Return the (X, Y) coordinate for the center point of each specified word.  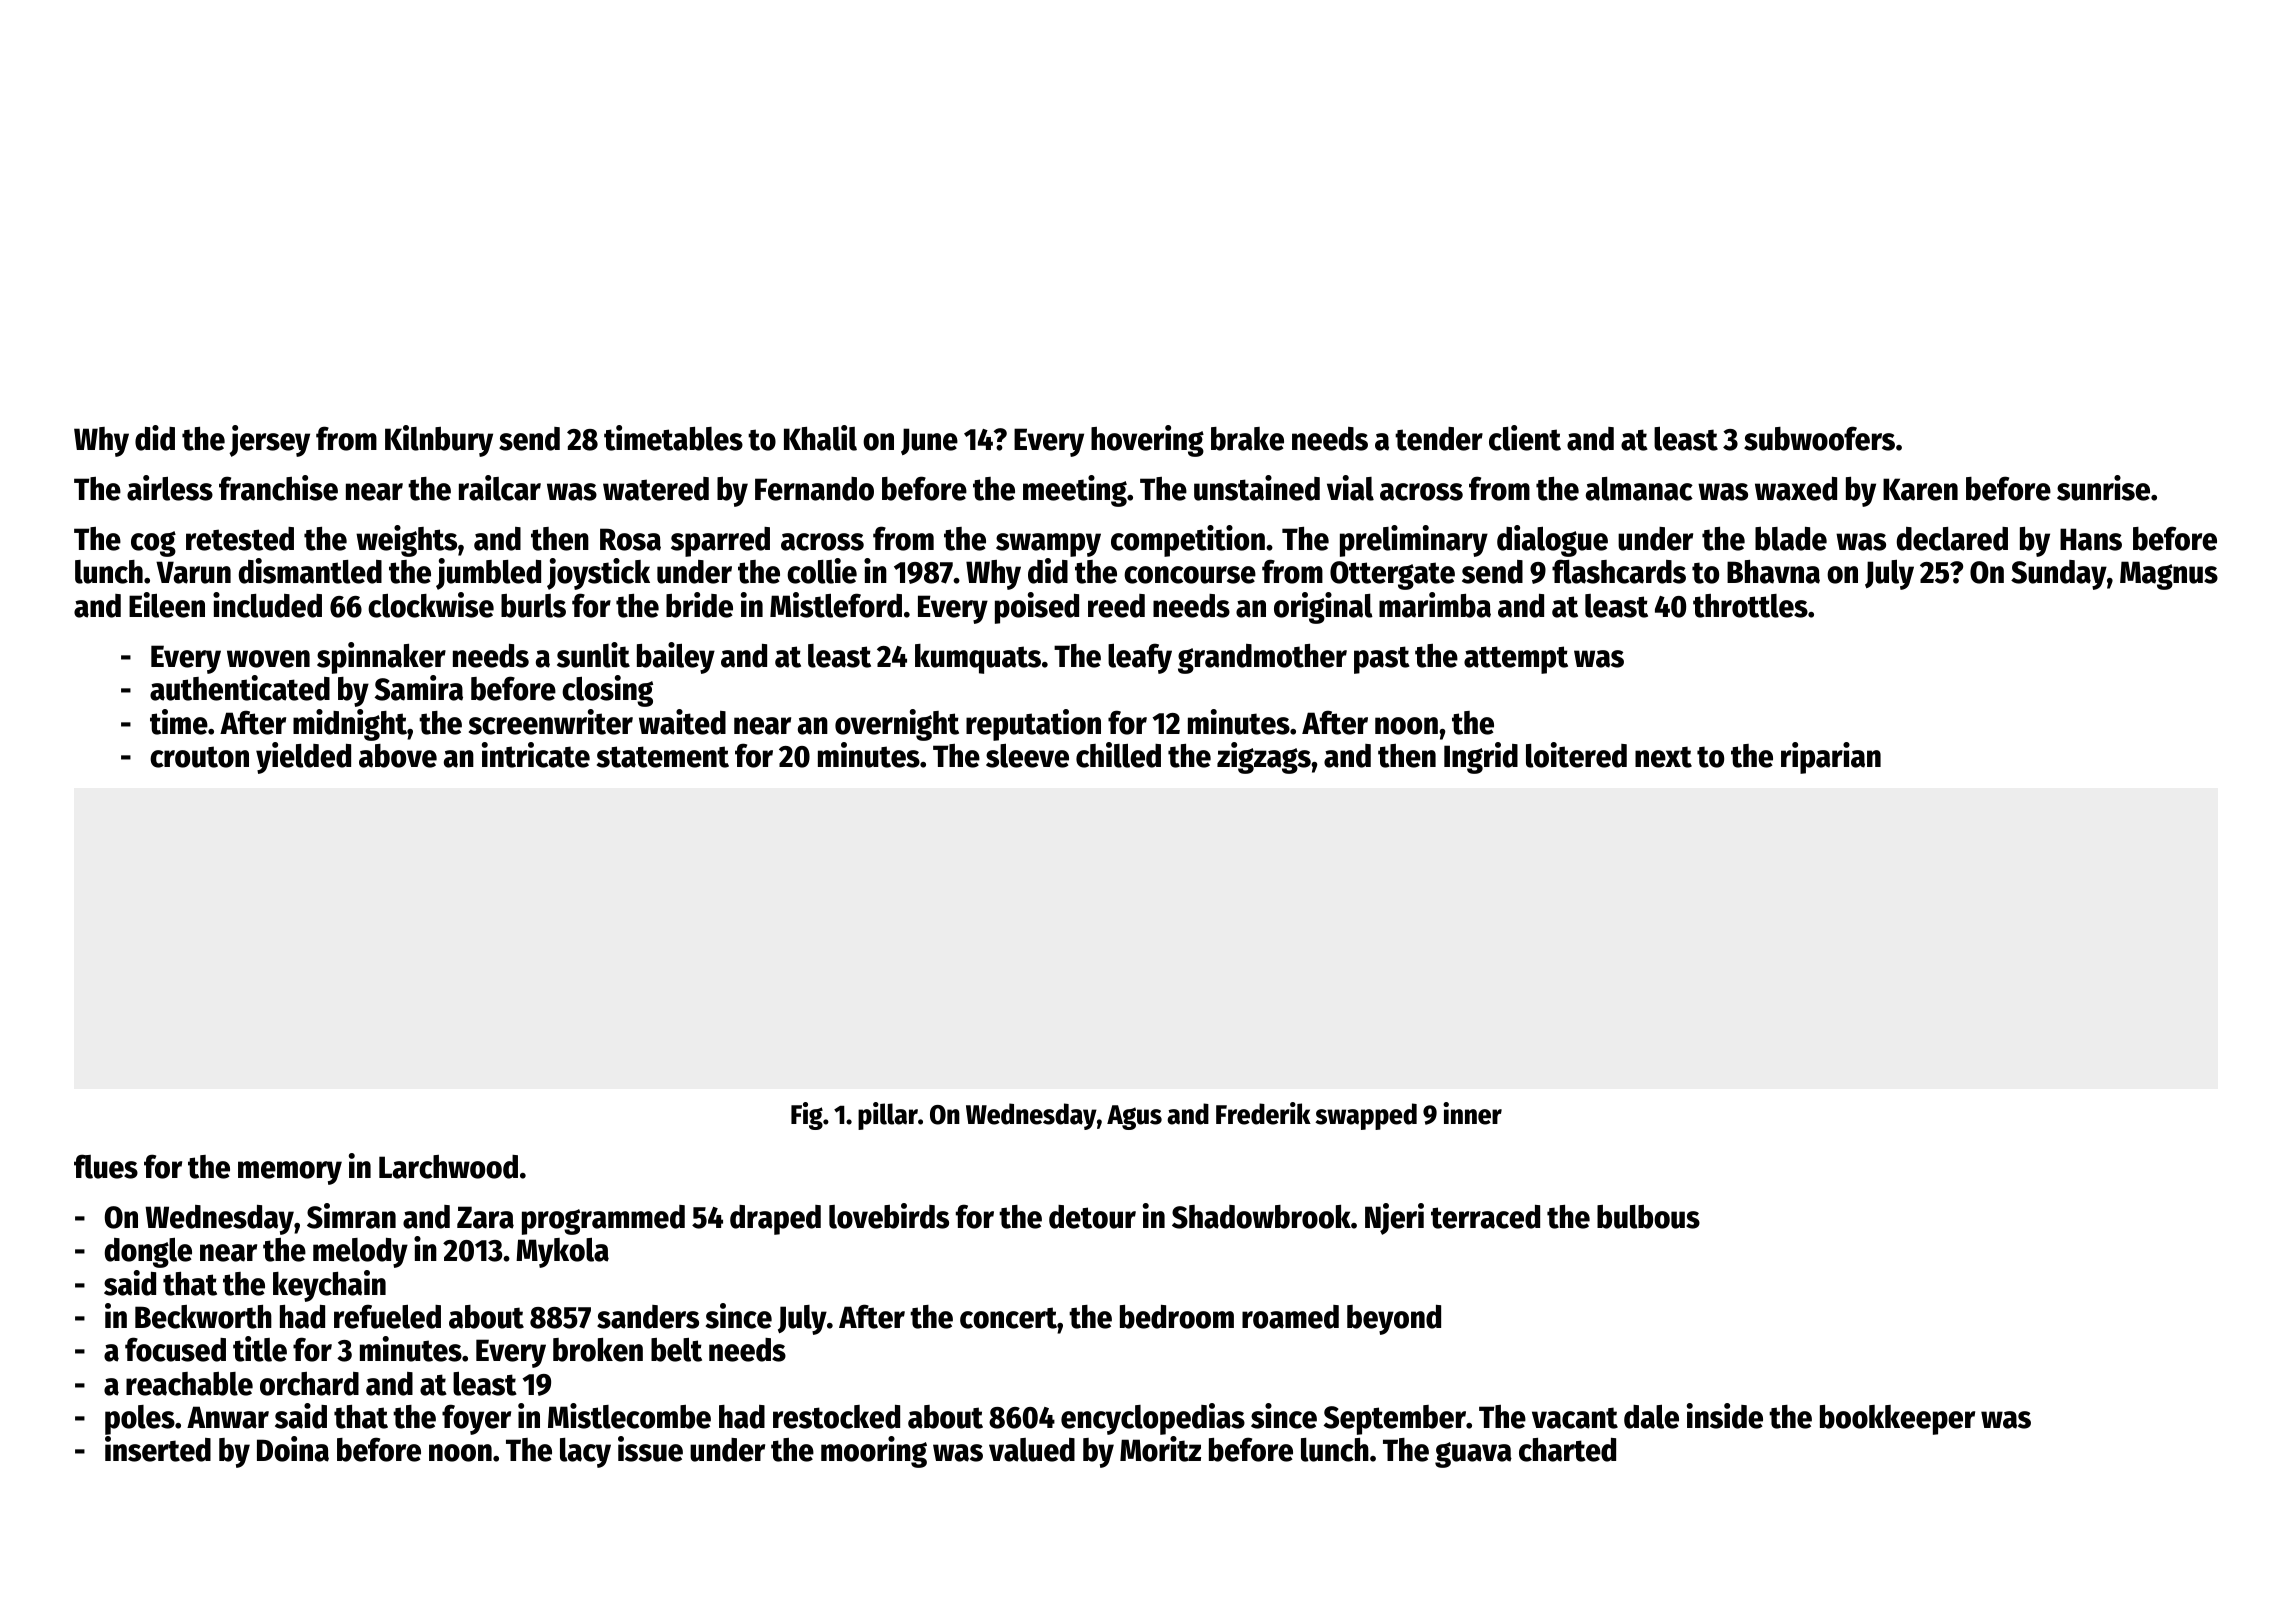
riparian (1831, 758)
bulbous (1648, 1217)
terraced (1485, 1217)
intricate (536, 755)
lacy (585, 1453)
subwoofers (1819, 438)
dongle (148, 1253)
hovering (1147, 441)
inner (1472, 1113)
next (1663, 757)
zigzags (1264, 758)
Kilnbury (439, 441)
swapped (1366, 1116)
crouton (199, 757)
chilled (1118, 755)
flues (106, 1166)
